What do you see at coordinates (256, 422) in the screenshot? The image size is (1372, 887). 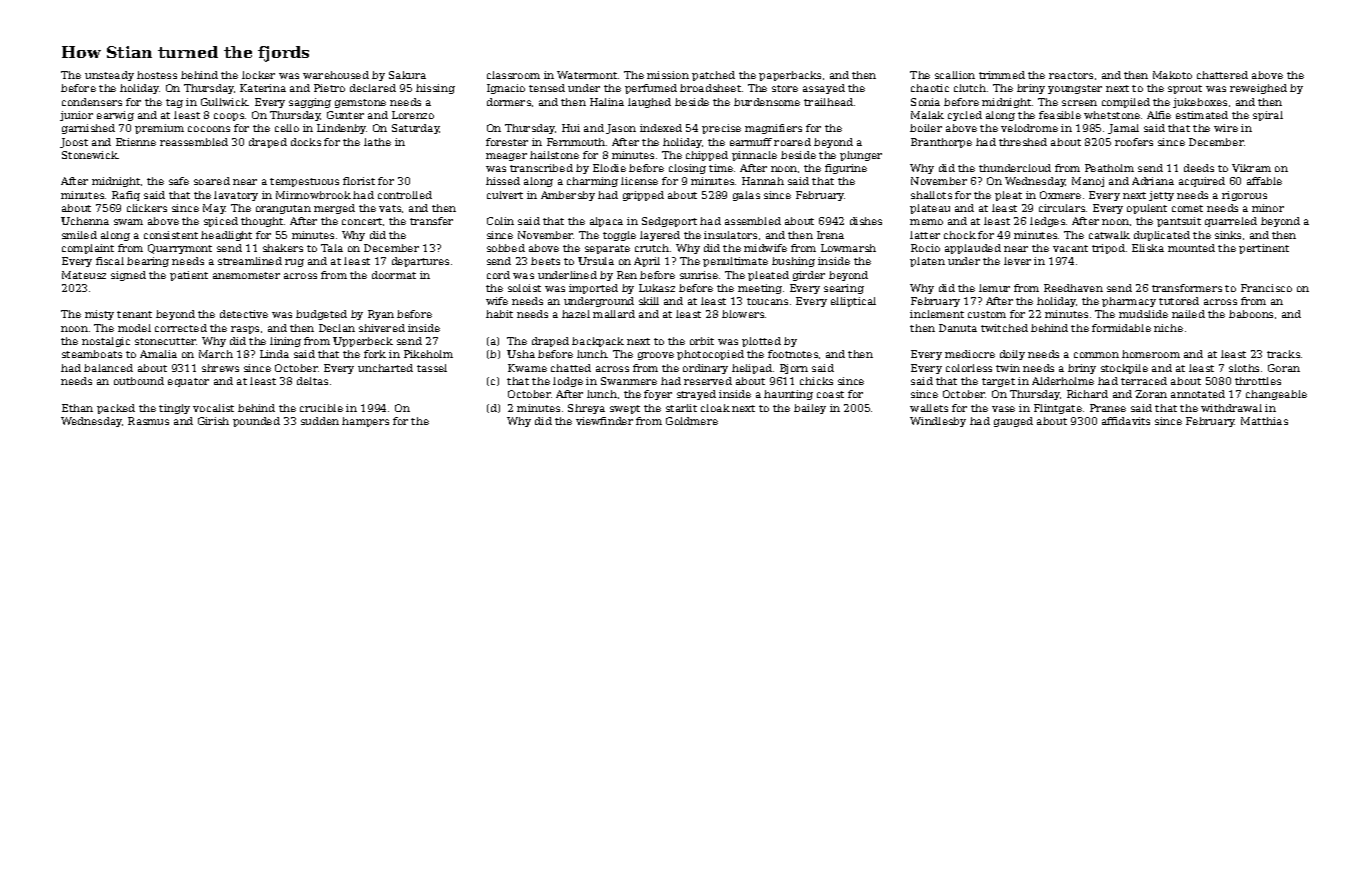 I see `pounded` at bounding box center [256, 422].
